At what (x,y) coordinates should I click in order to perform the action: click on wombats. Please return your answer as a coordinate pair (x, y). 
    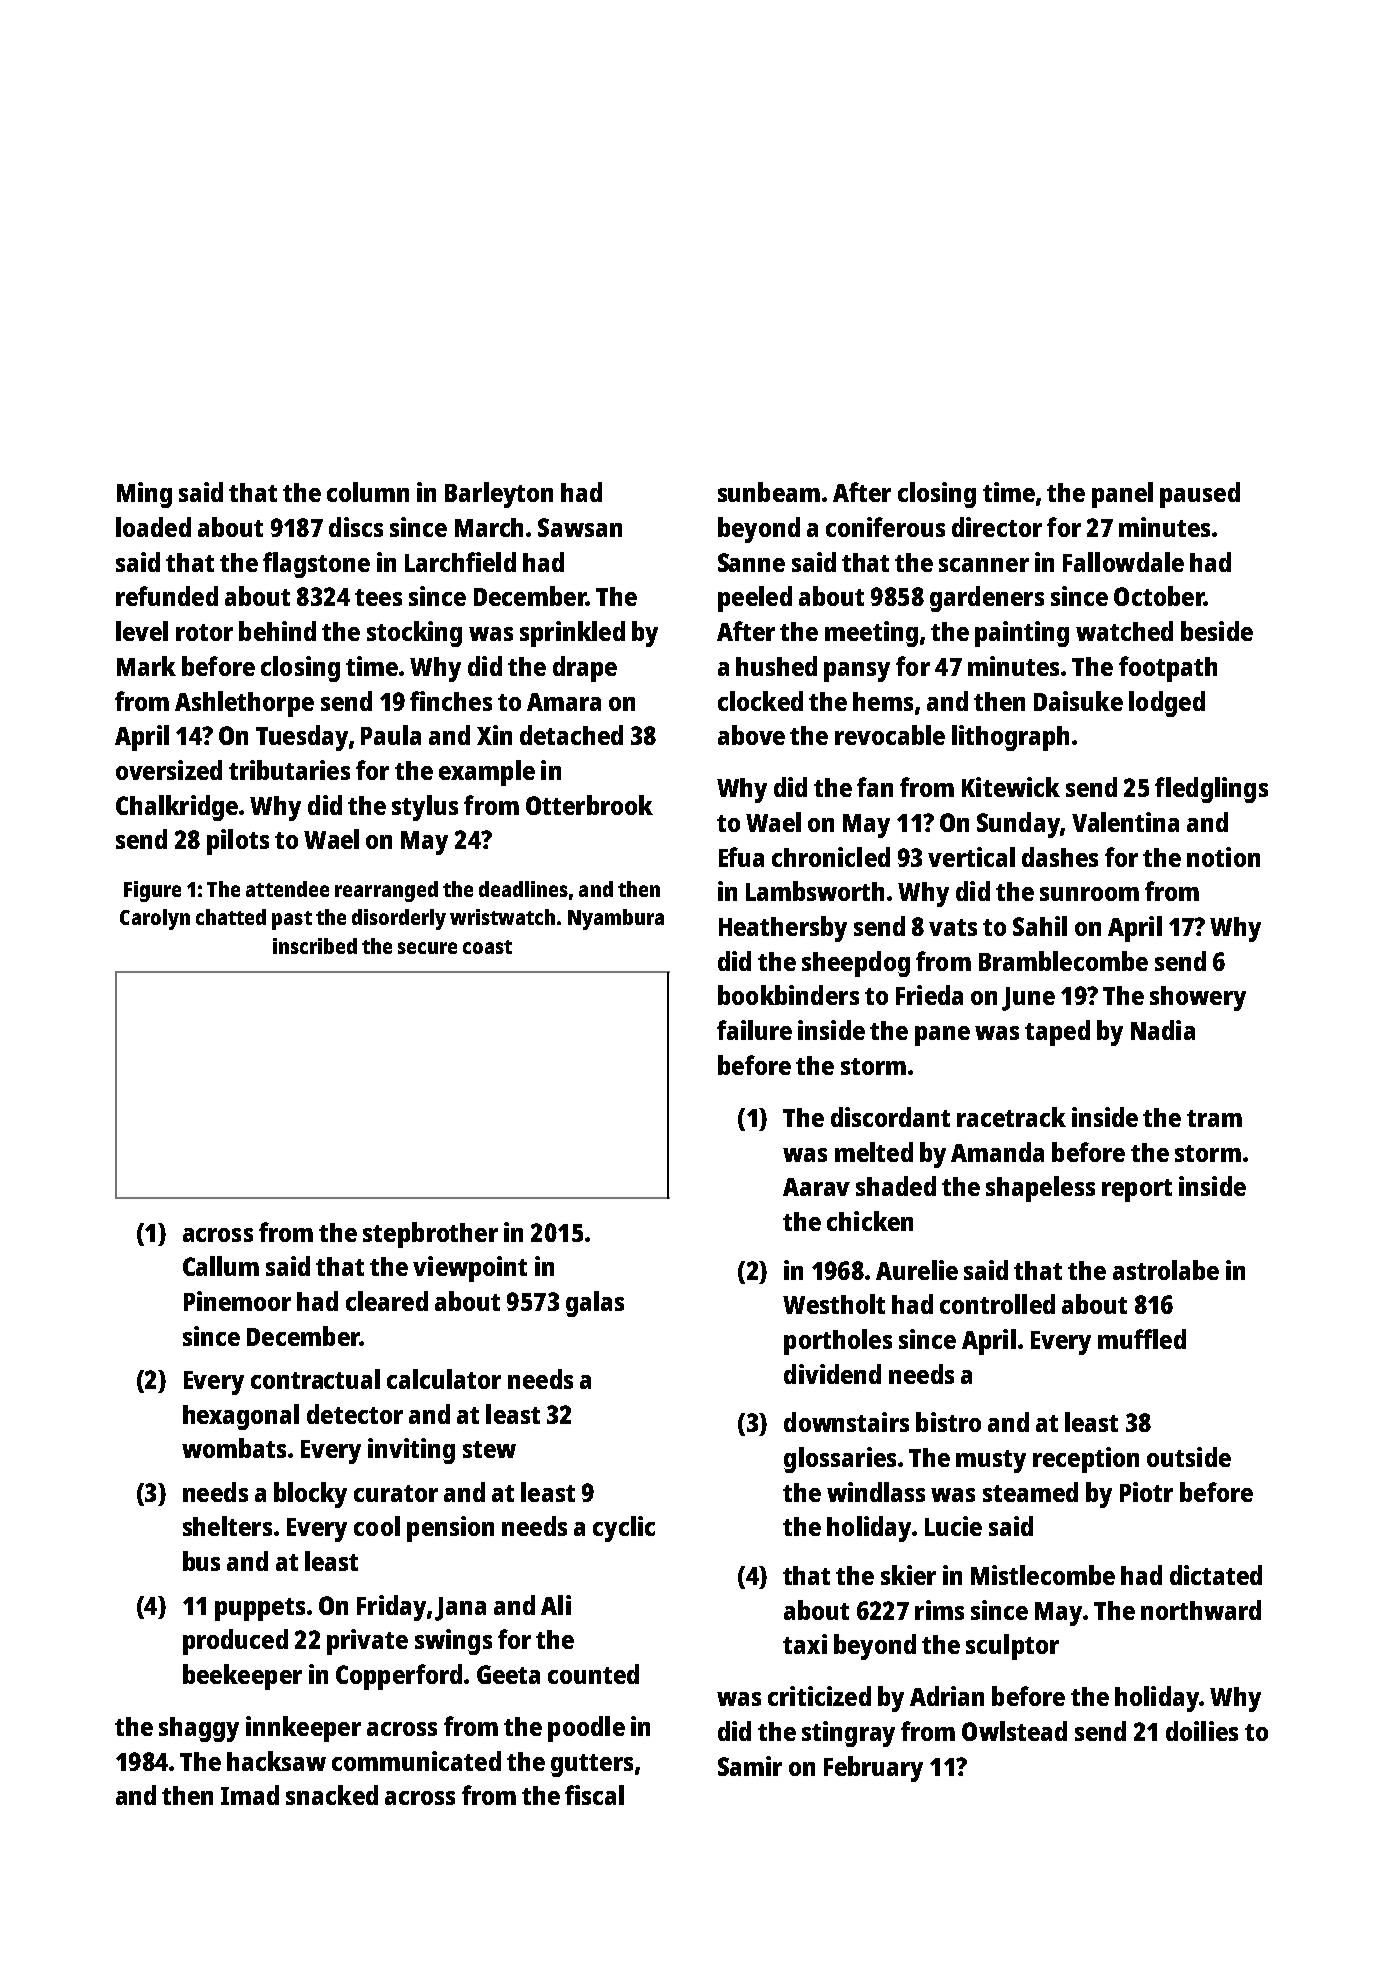
    Looking at the image, I should click on (234, 1448).
